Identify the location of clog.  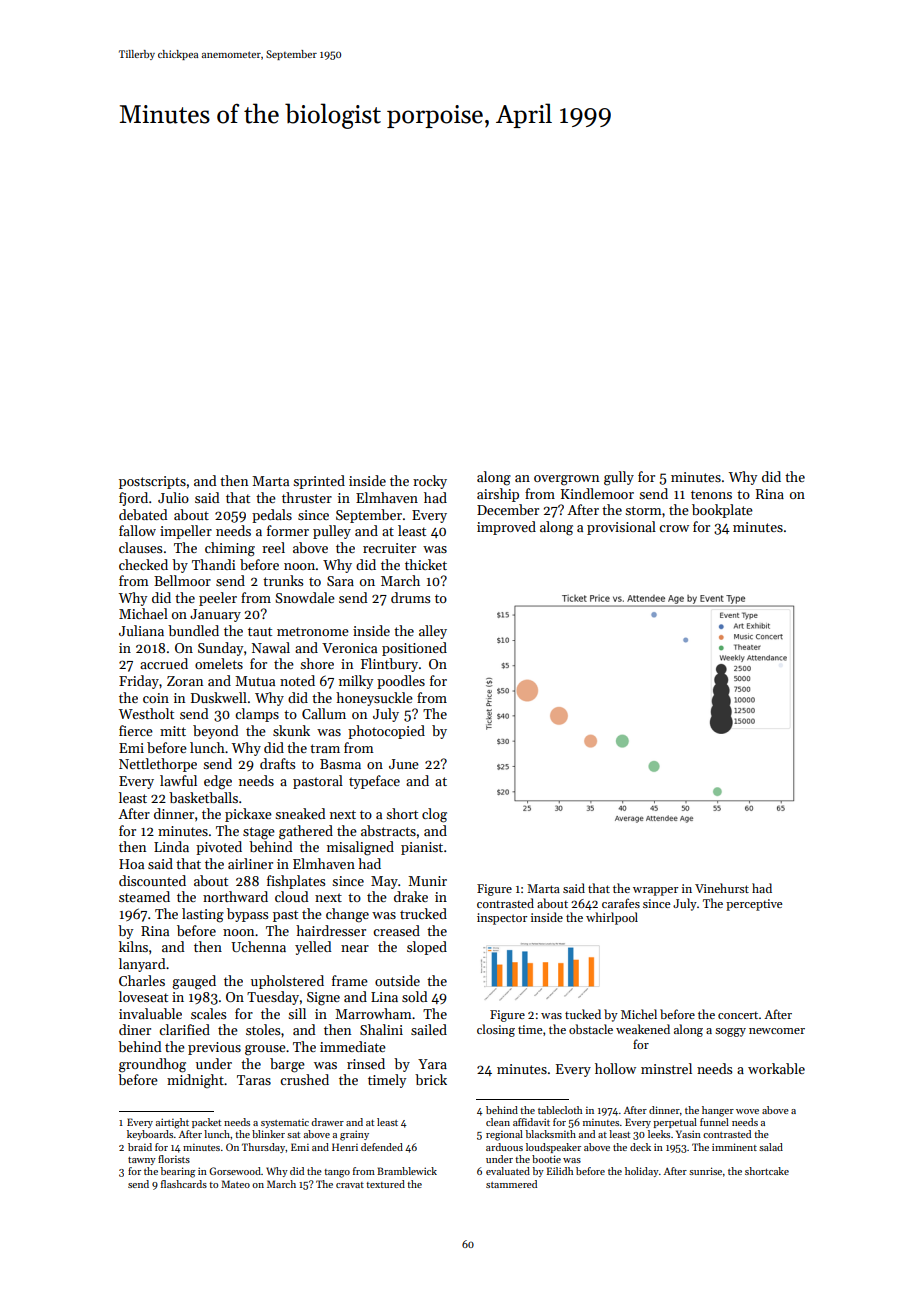
(434, 815).
